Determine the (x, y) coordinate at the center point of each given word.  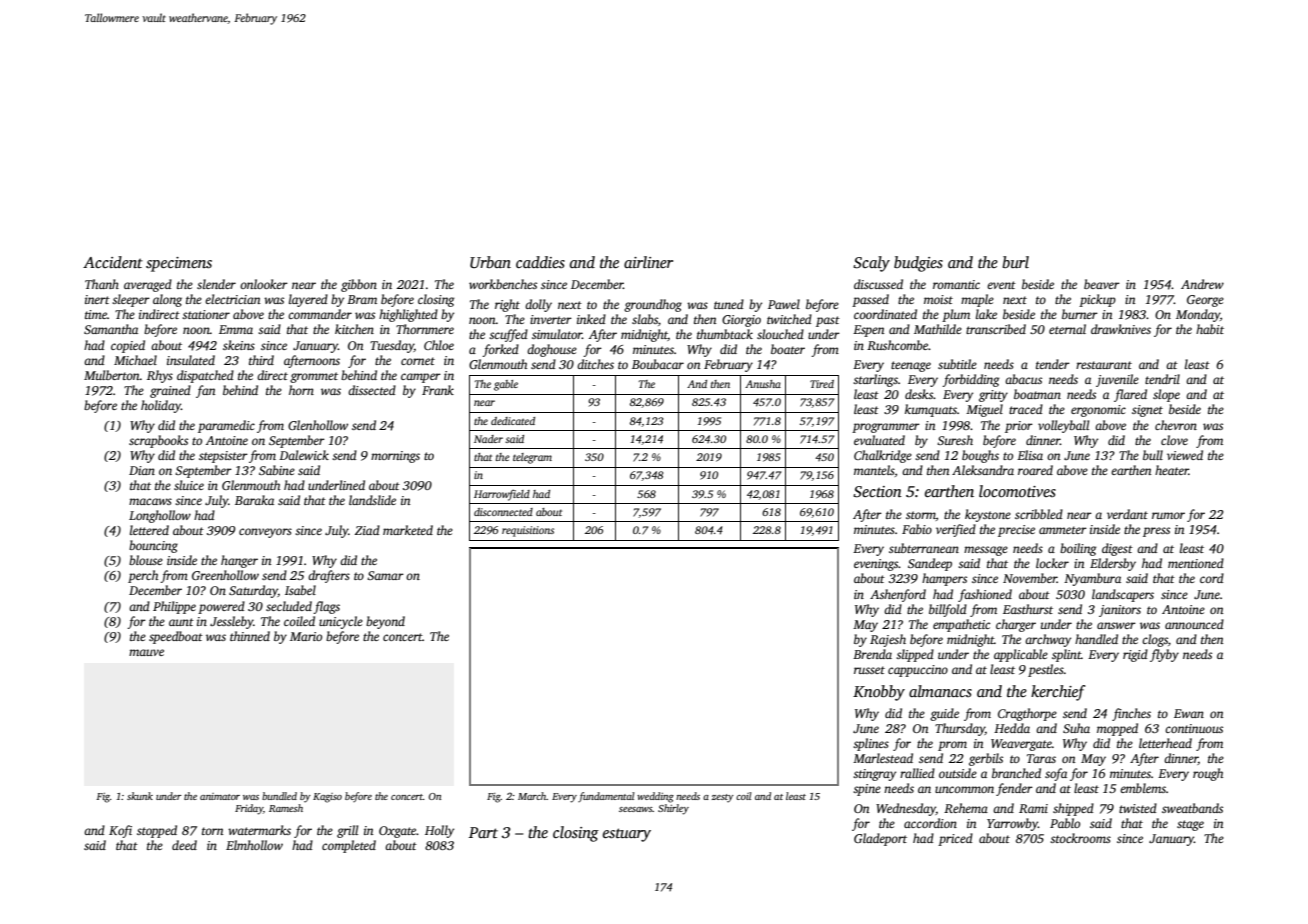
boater (788, 349)
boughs (980, 456)
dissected (372, 390)
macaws (150, 501)
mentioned (1196, 563)
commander (320, 314)
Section (877, 492)
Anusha (763, 384)
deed (184, 845)
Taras (1041, 758)
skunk (140, 796)
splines (871, 744)
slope (1166, 395)
